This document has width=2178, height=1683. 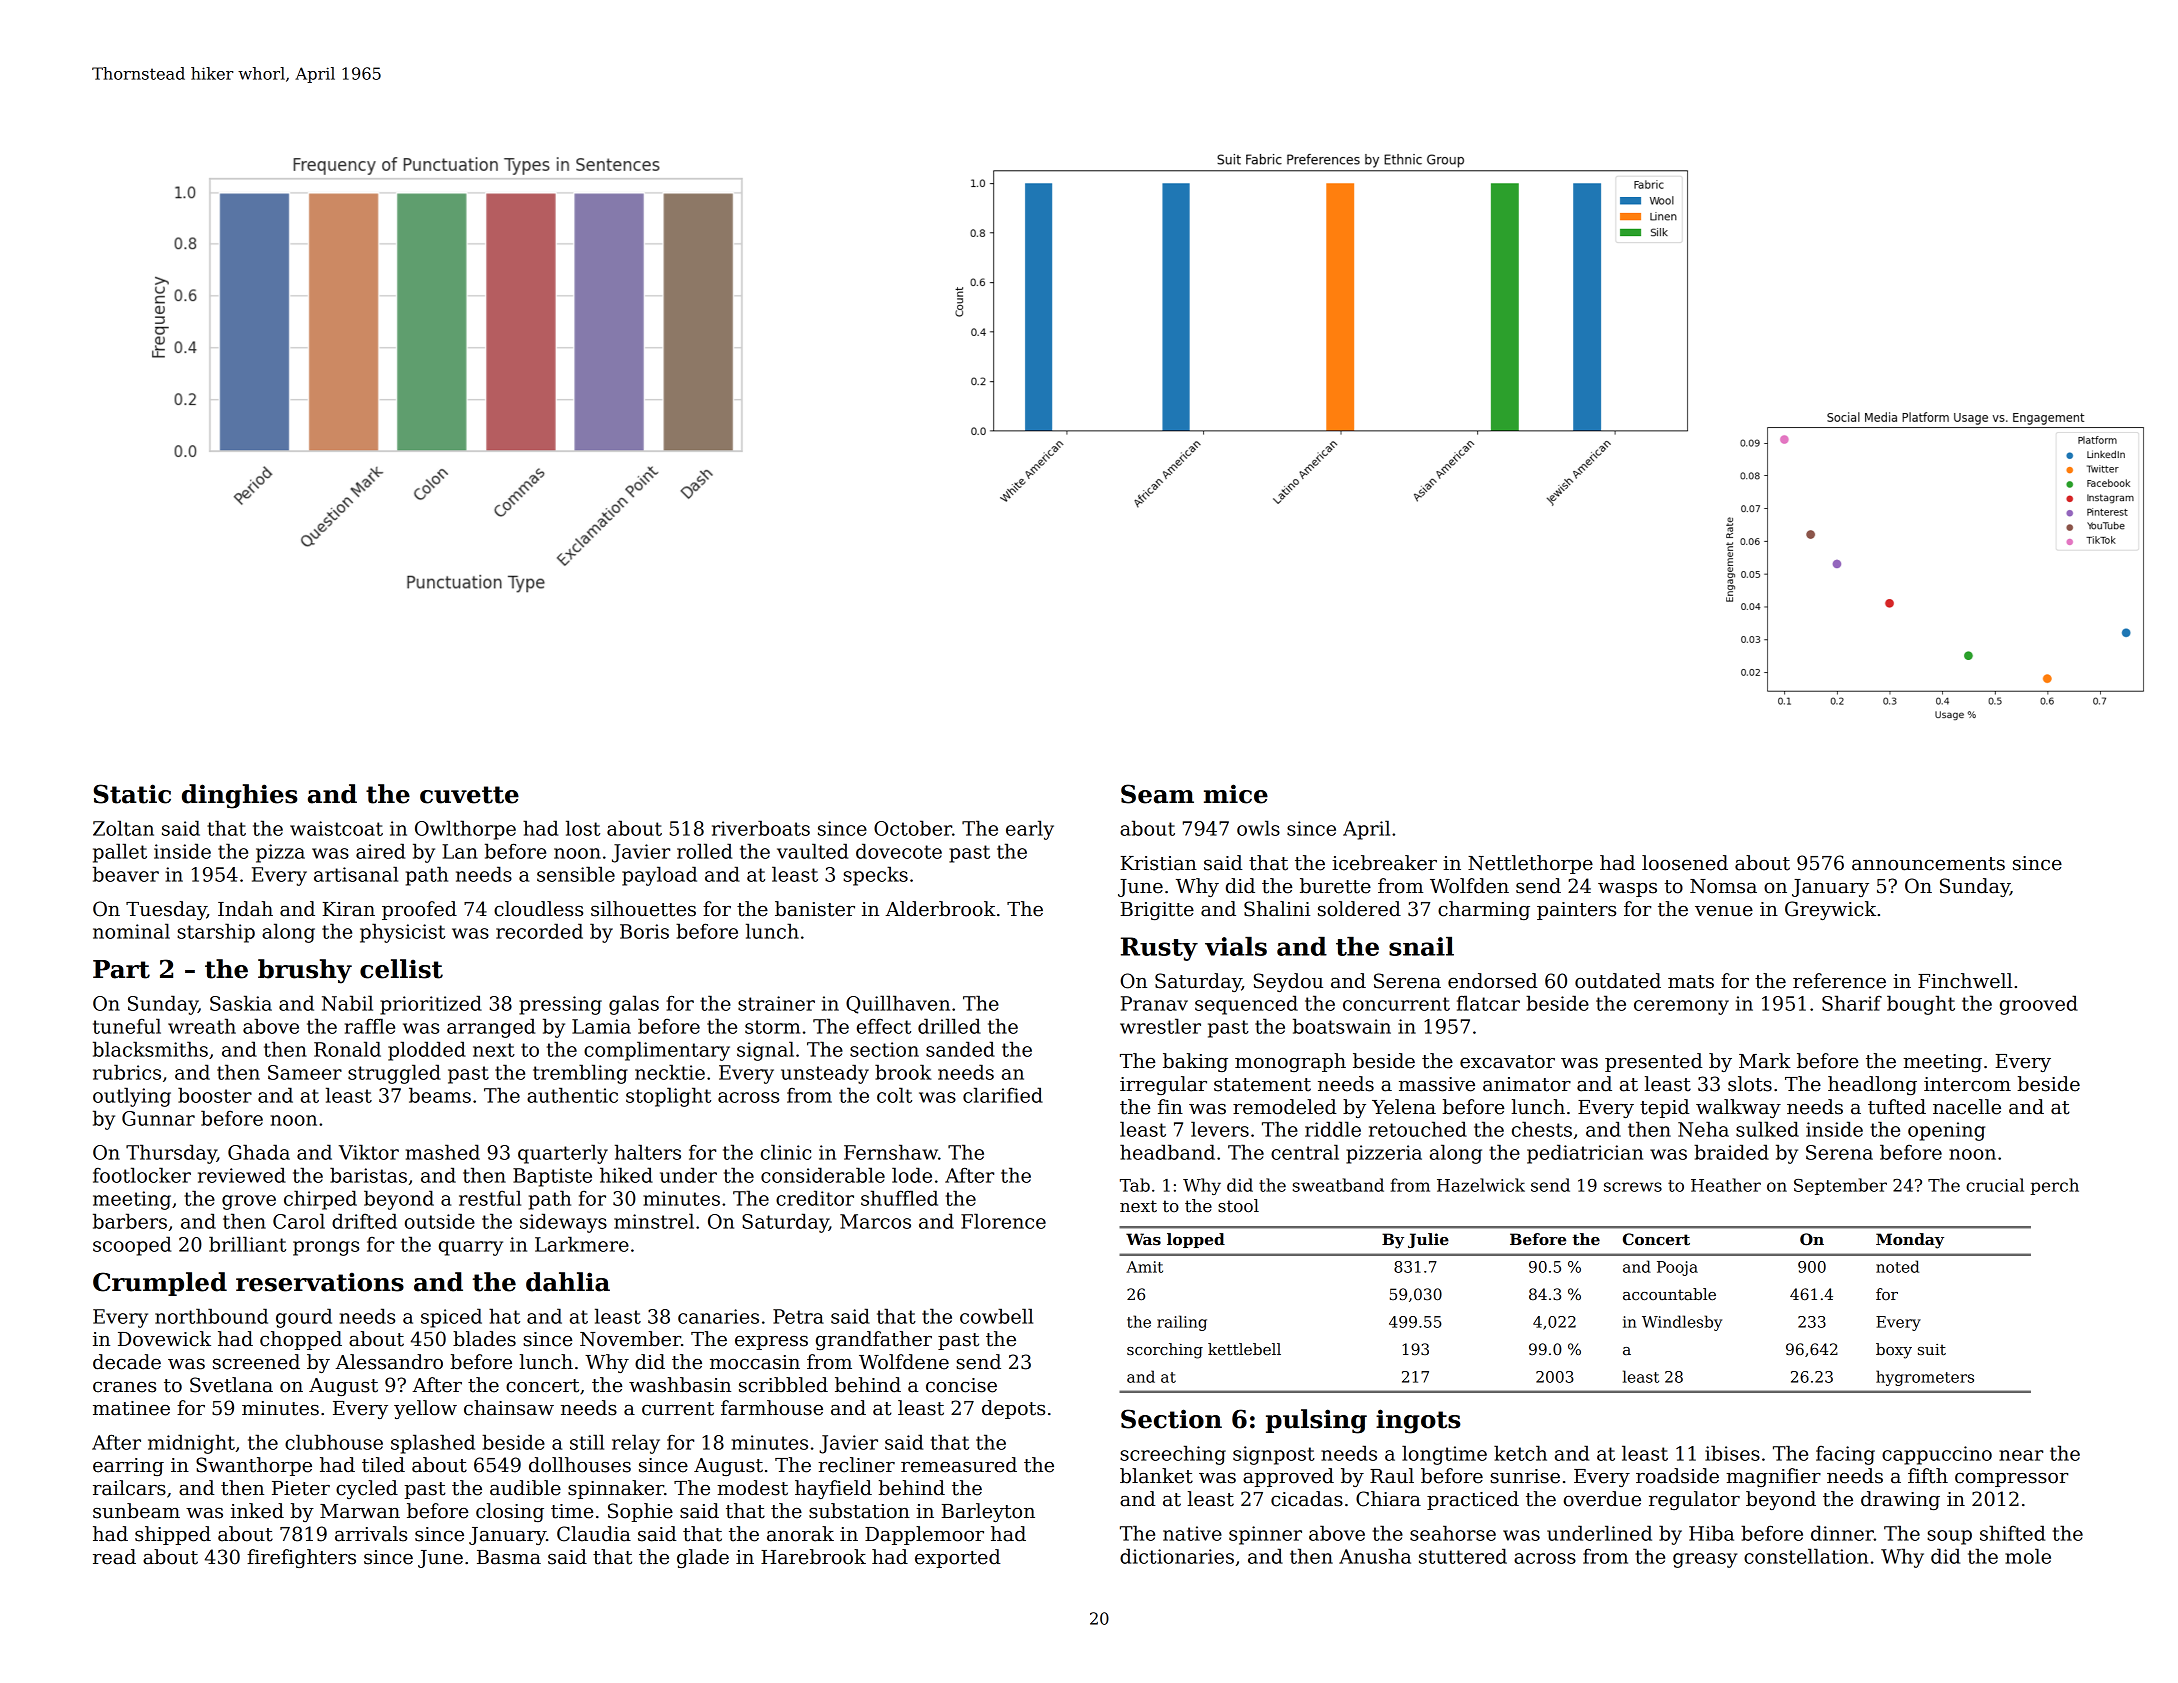 What do you see at coordinates (1144, 1267) in the document?
I see `Amit` at bounding box center [1144, 1267].
